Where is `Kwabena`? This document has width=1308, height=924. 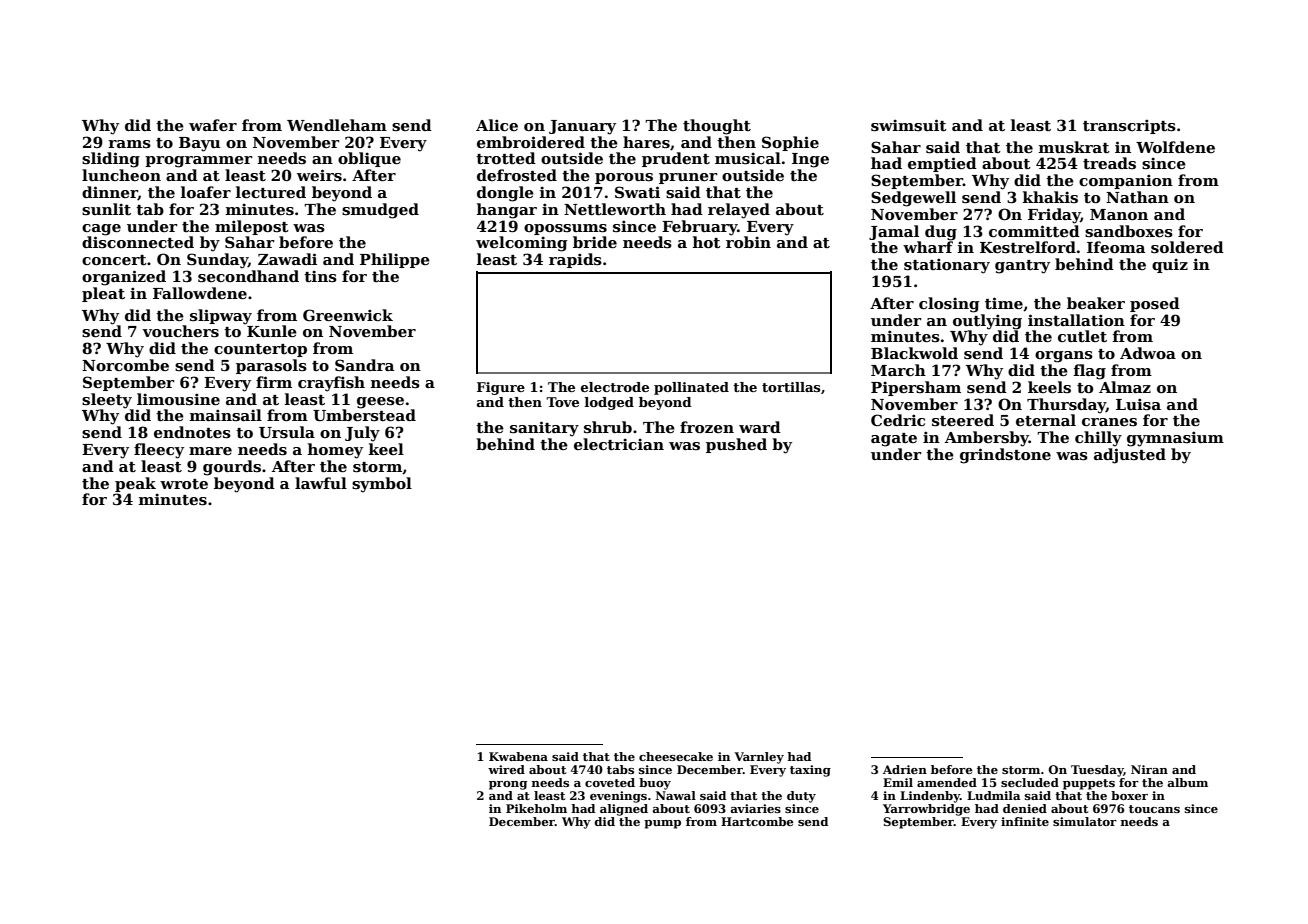
Kwabena is located at coordinates (518, 756).
